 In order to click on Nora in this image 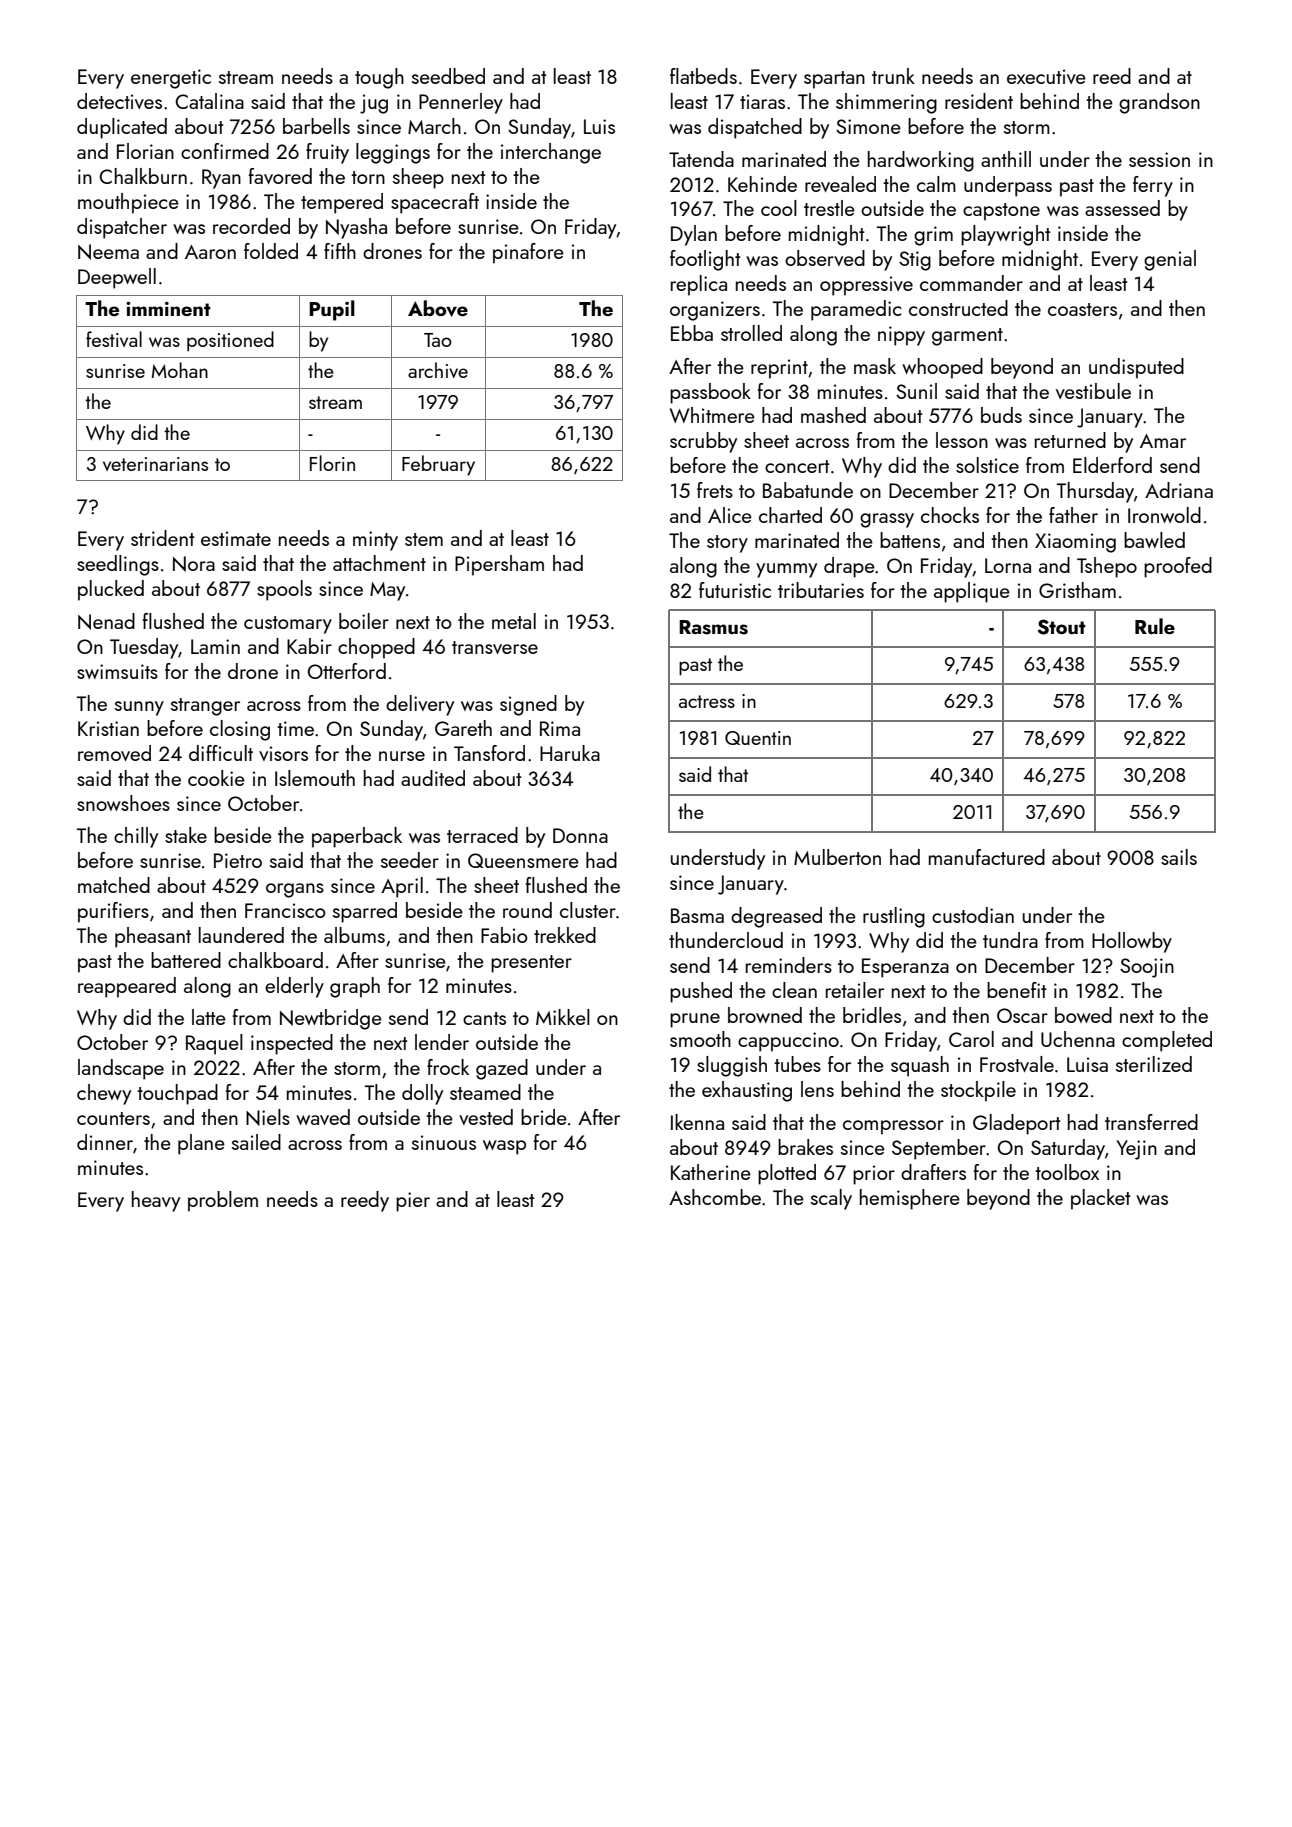, I will do `click(194, 564)`.
